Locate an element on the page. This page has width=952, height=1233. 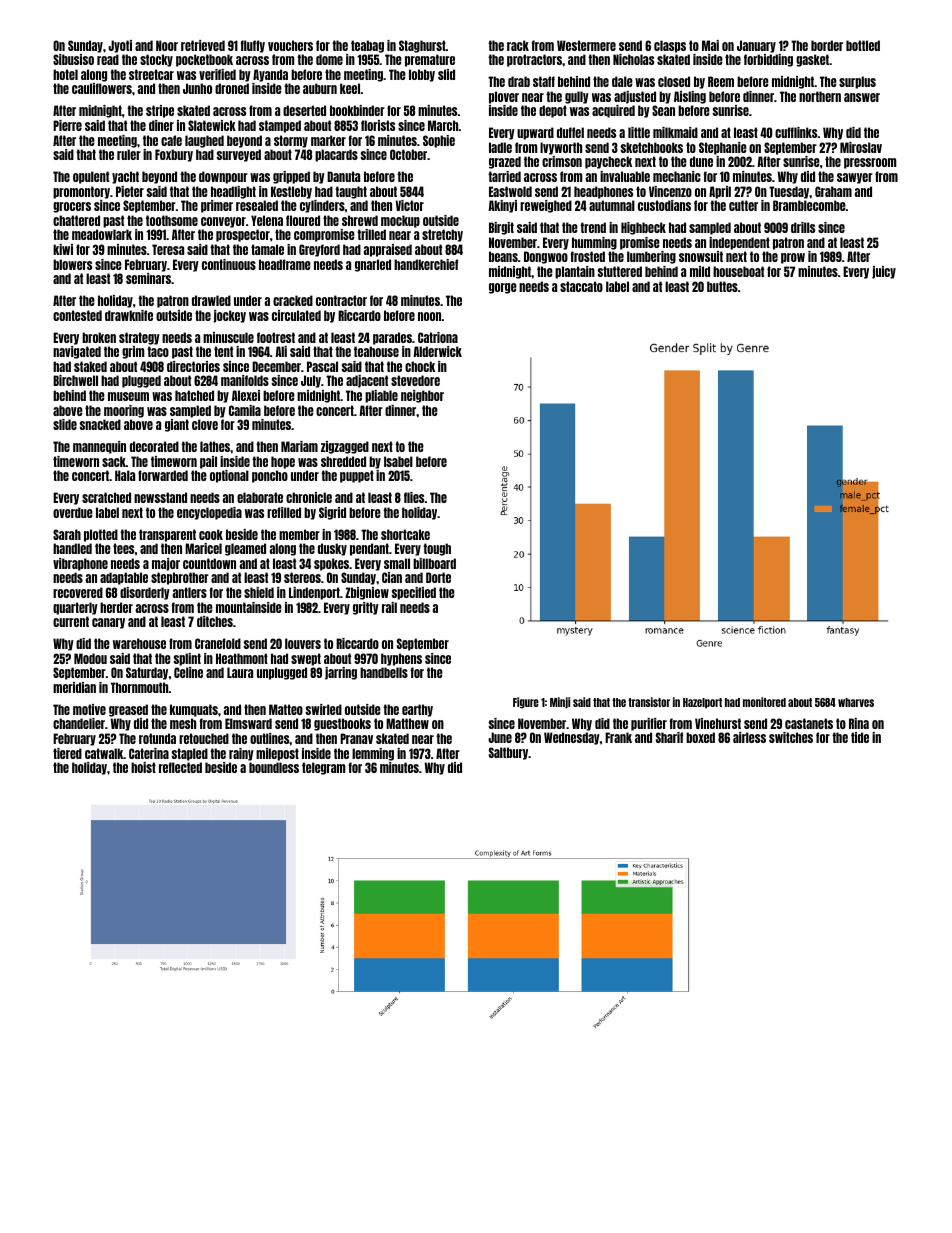
border is located at coordinates (827, 45).
